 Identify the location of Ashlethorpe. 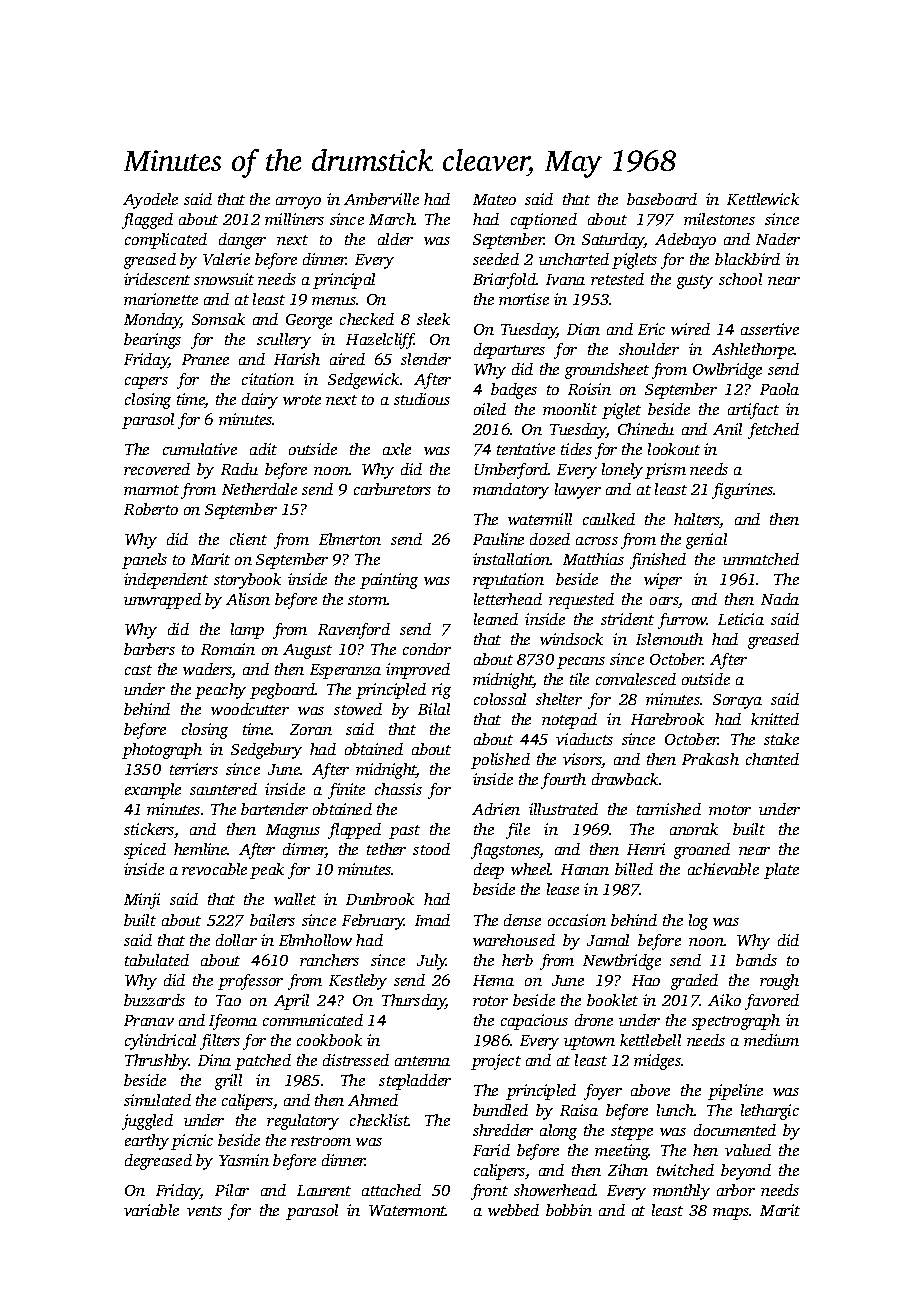
(753, 351).
